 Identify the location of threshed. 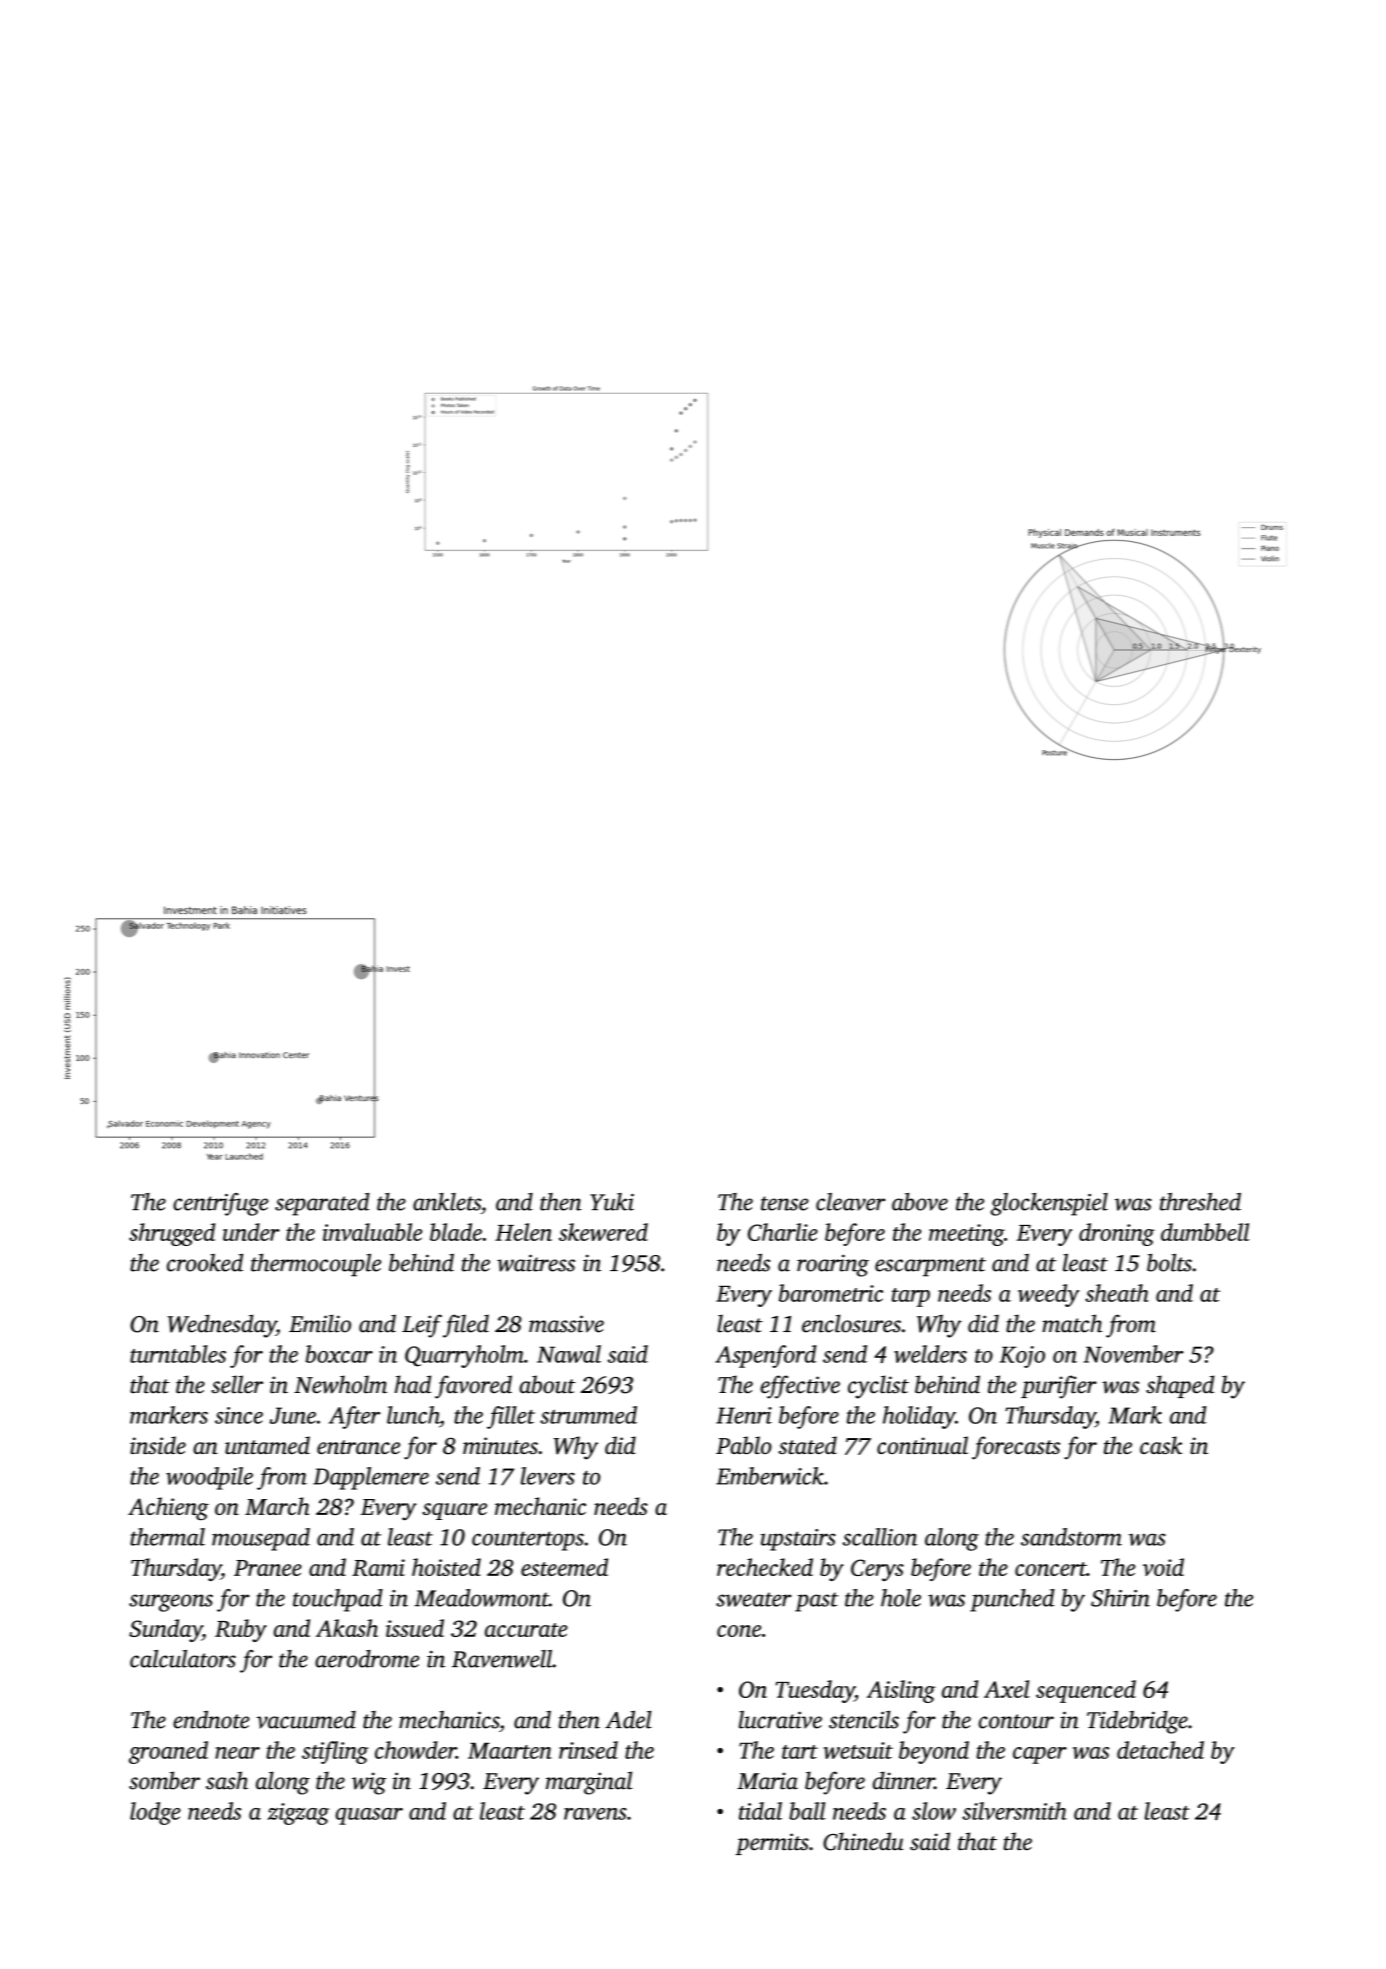
(1200, 1202).
